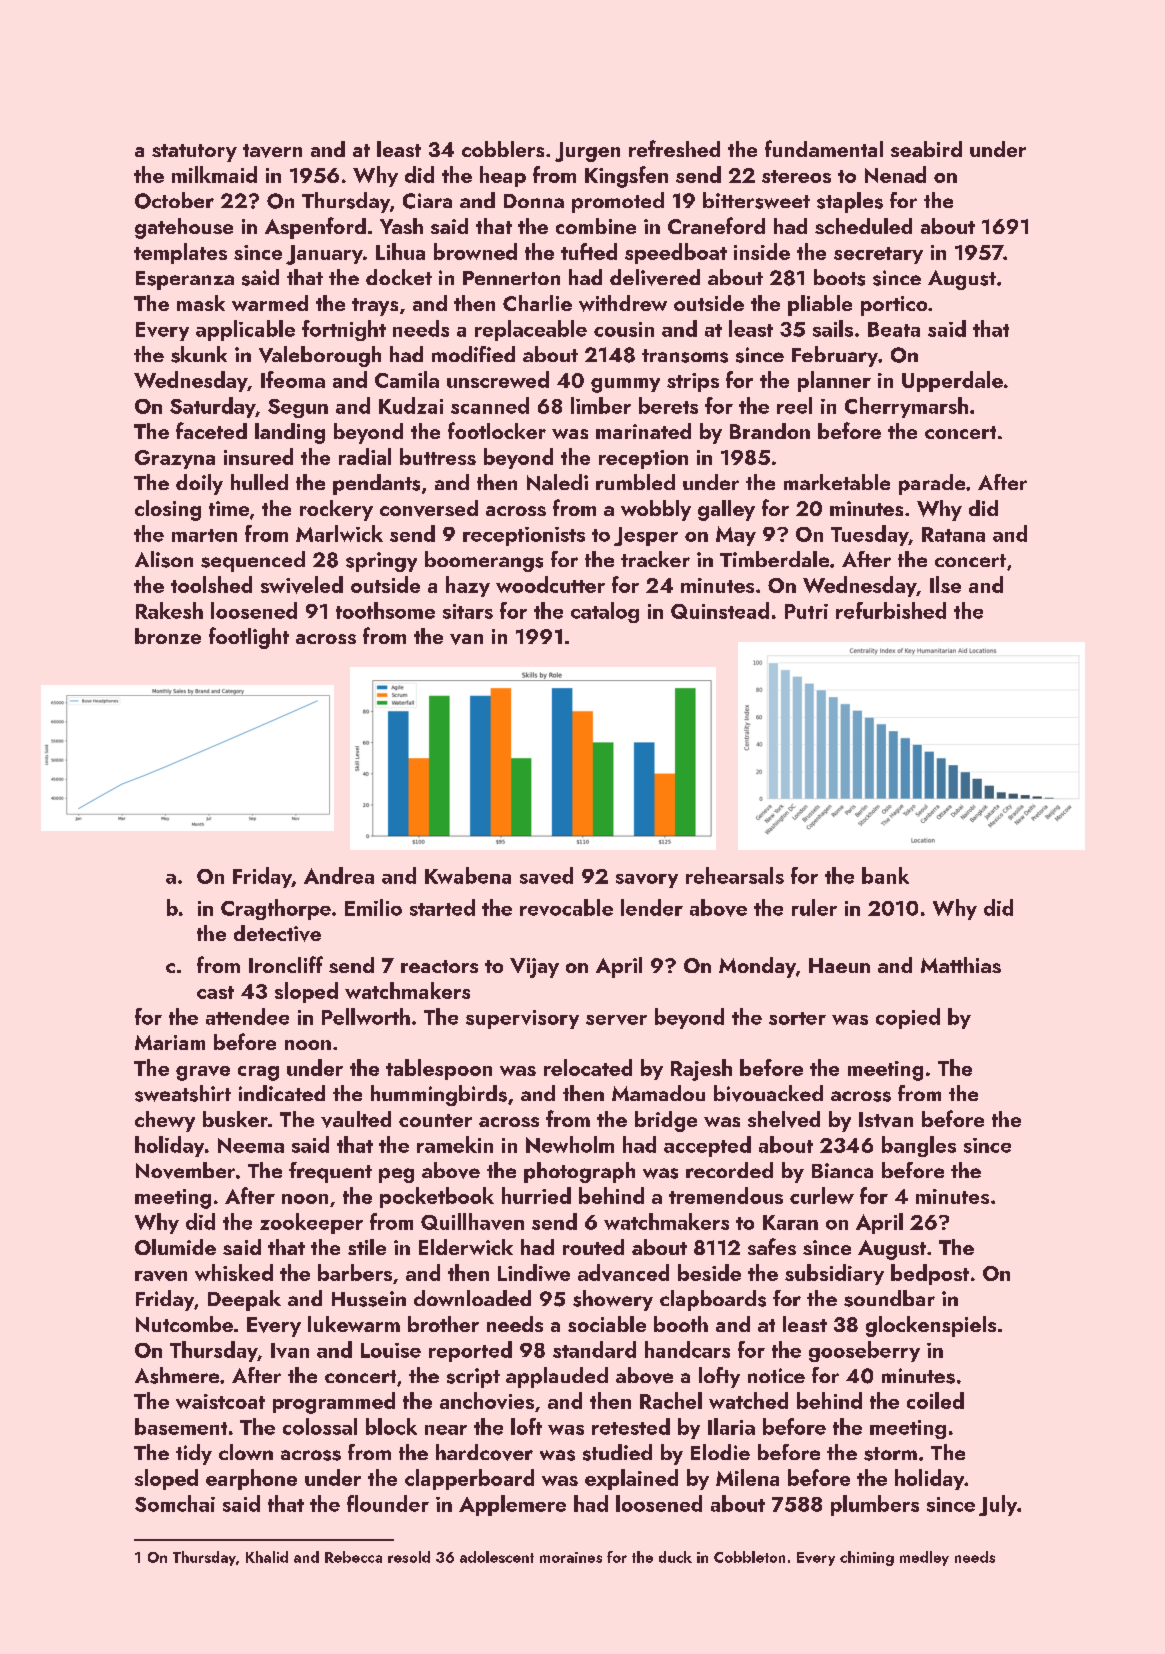 The height and width of the page is (1654, 1165). Describe the element at coordinates (566, 907) in the page. I see `revocable` at that location.
